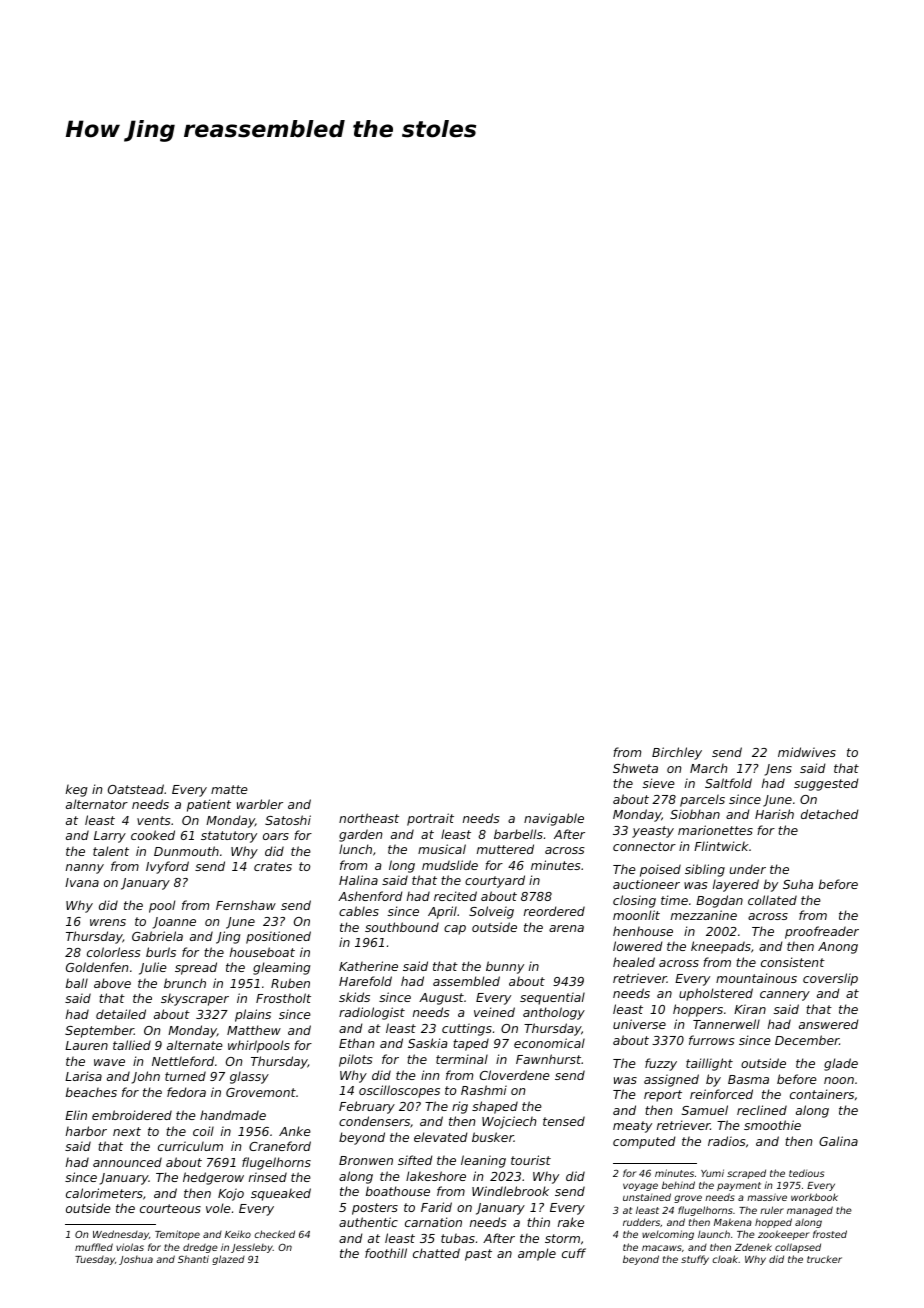  What do you see at coordinates (295, 1131) in the page?
I see `Anke` at bounding box center [295, 1131].
